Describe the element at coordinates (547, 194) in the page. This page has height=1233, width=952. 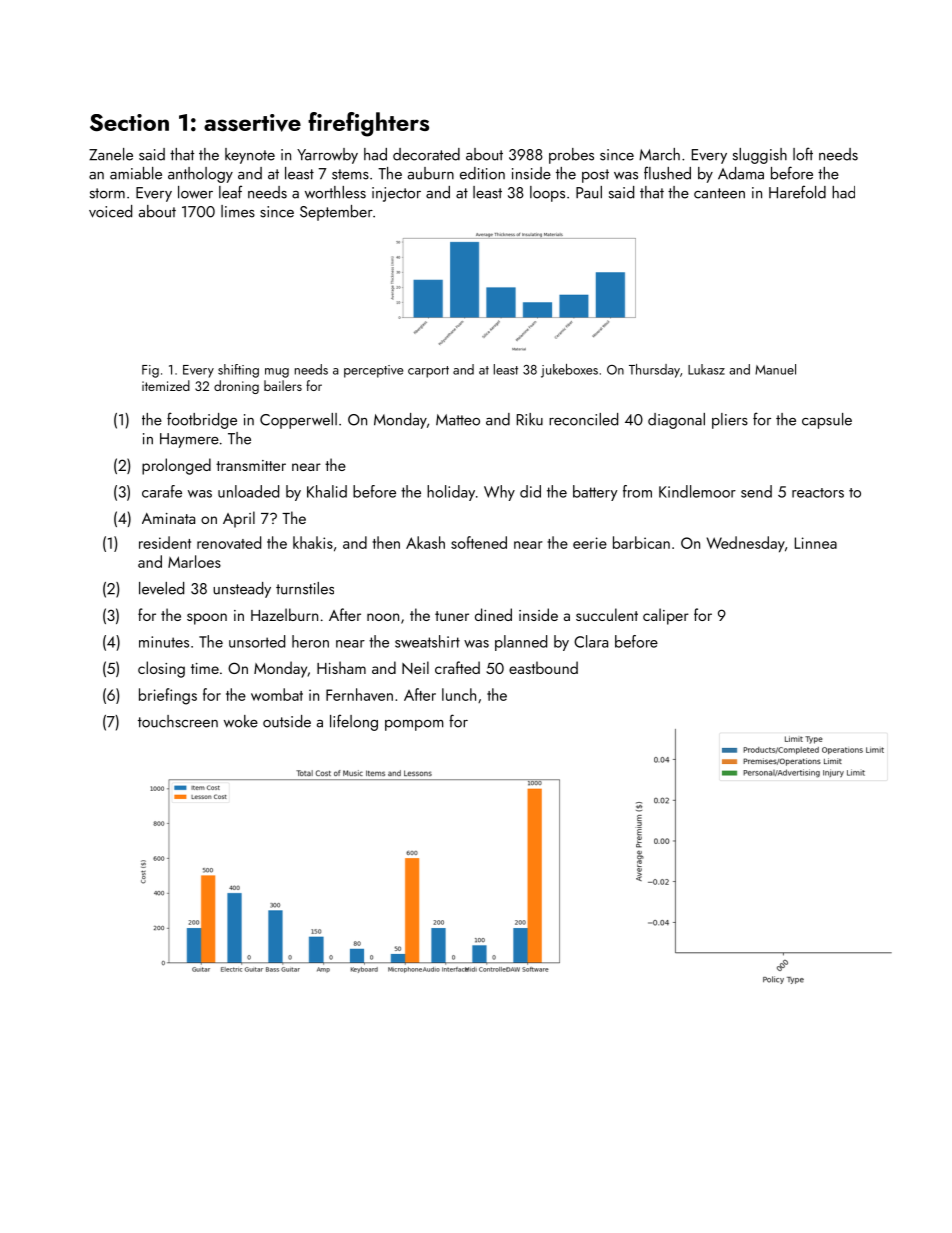
I see `loops` at that location.
